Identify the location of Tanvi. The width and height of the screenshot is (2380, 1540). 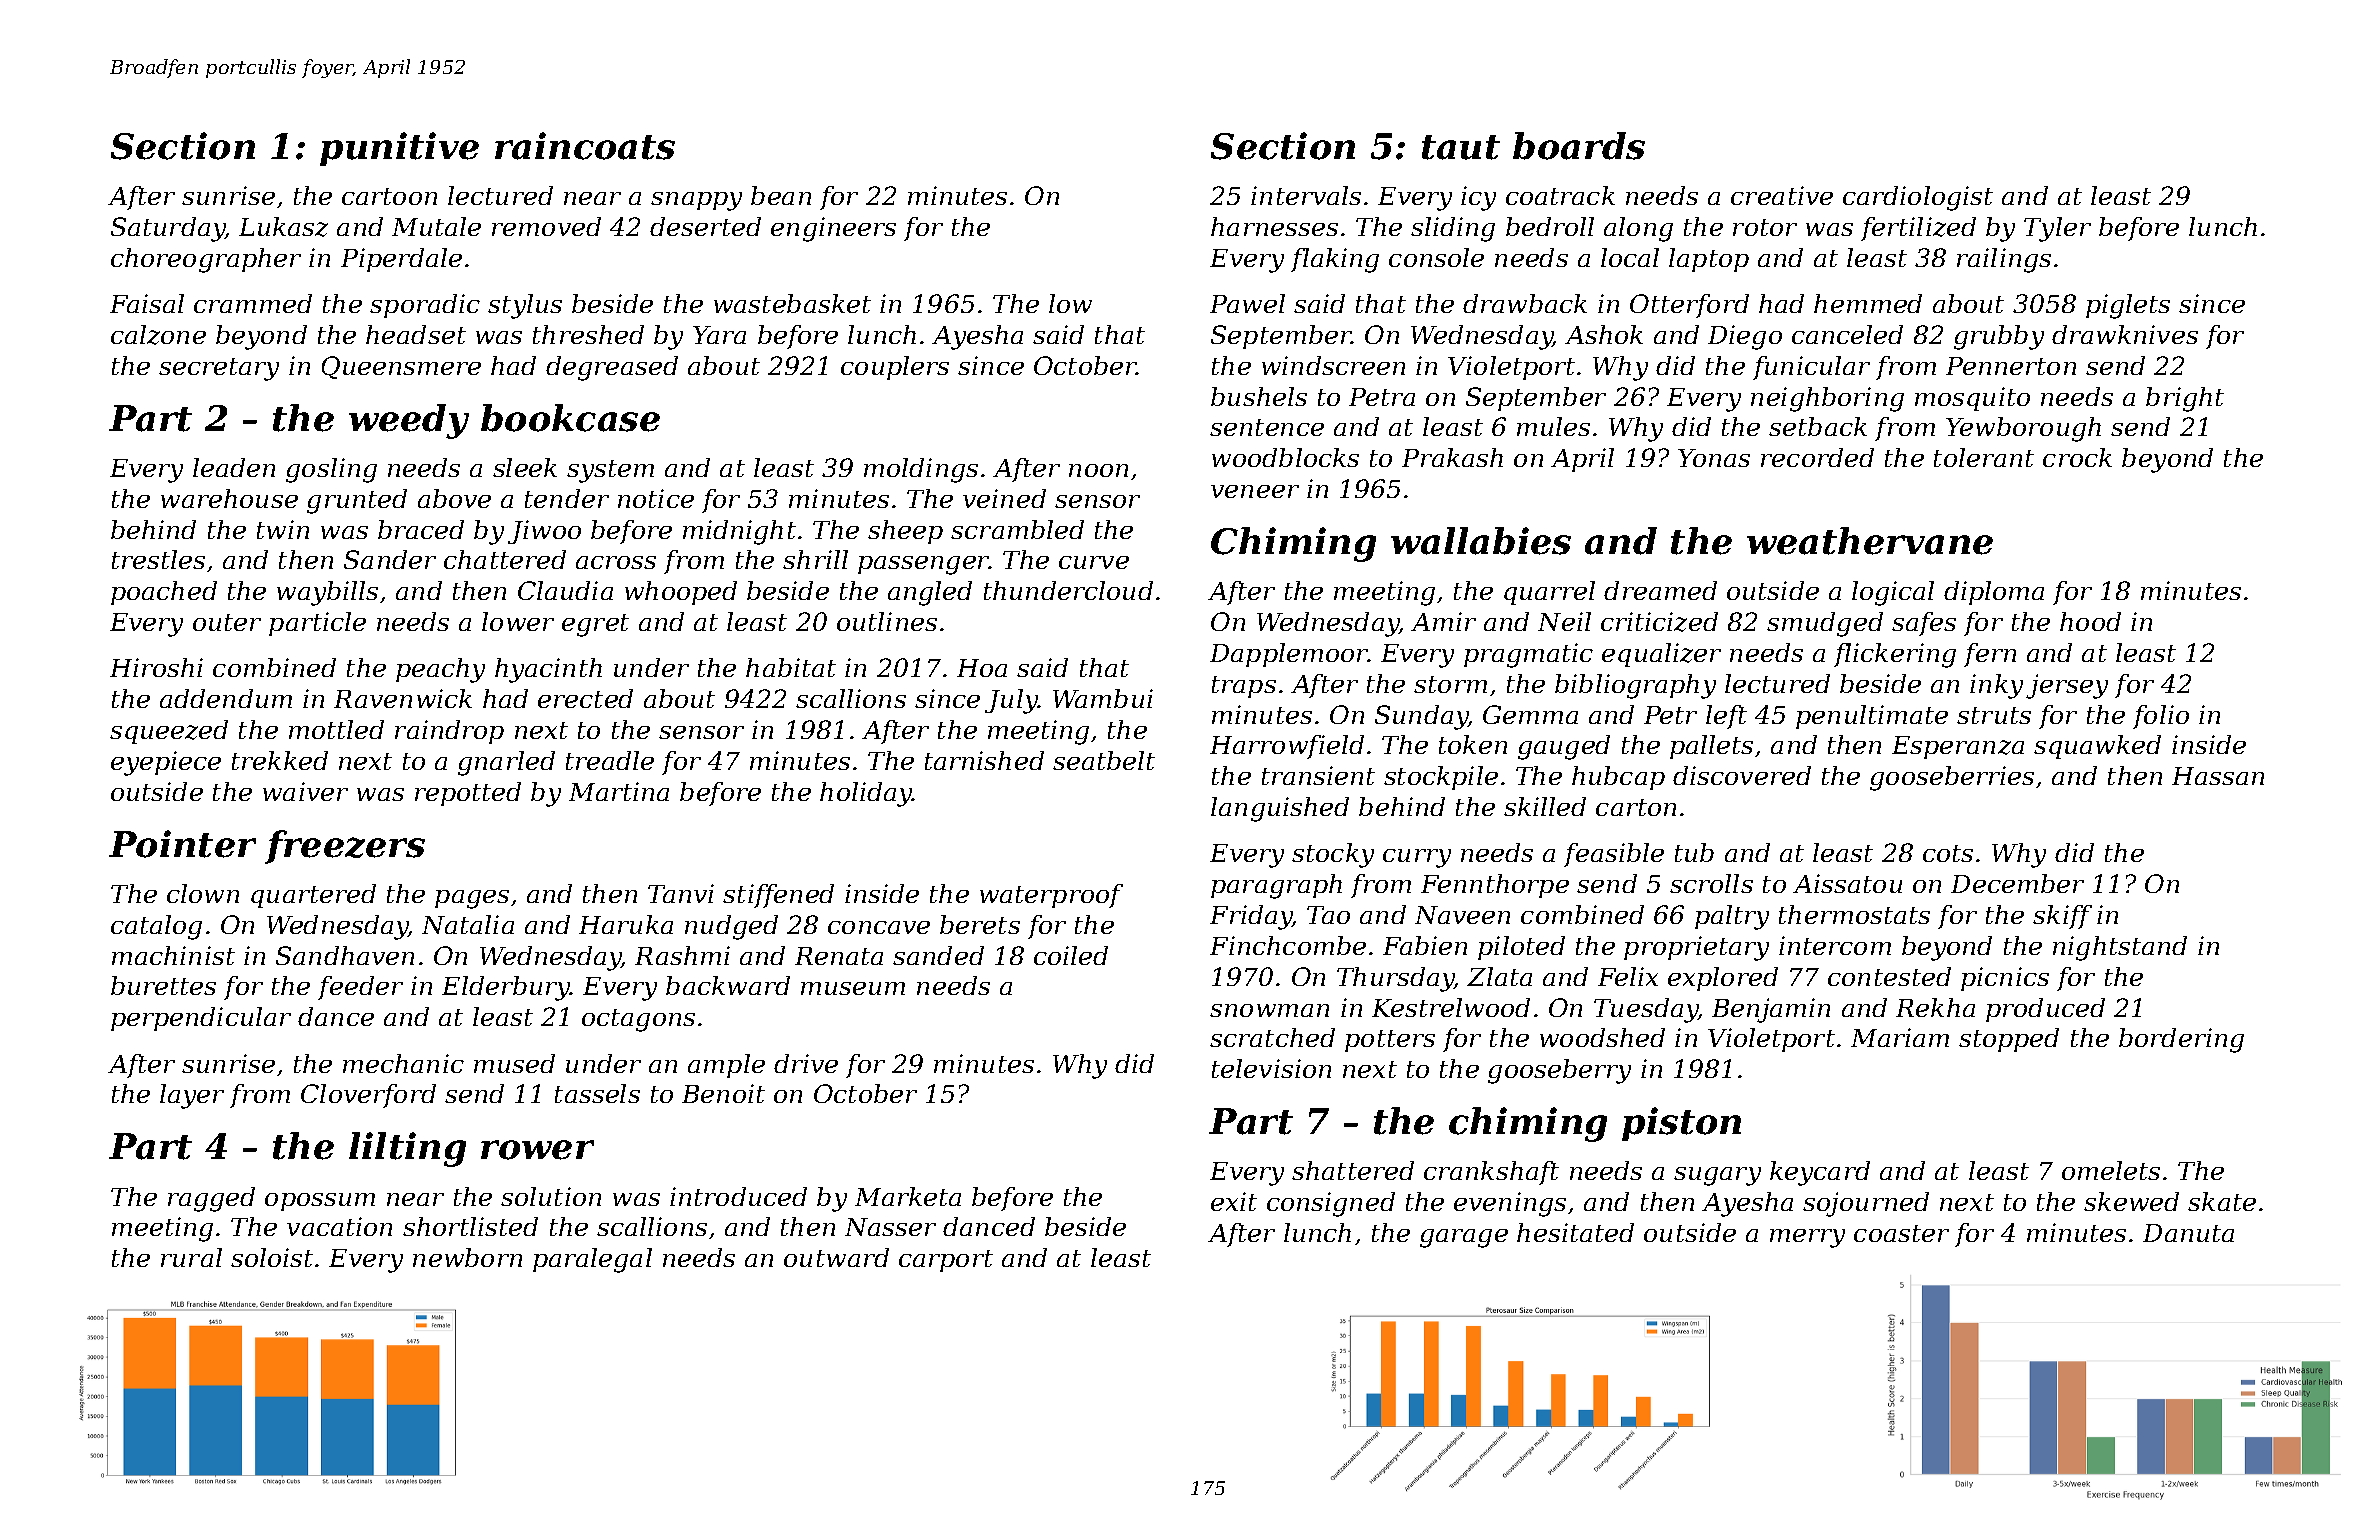
(681, 893).
